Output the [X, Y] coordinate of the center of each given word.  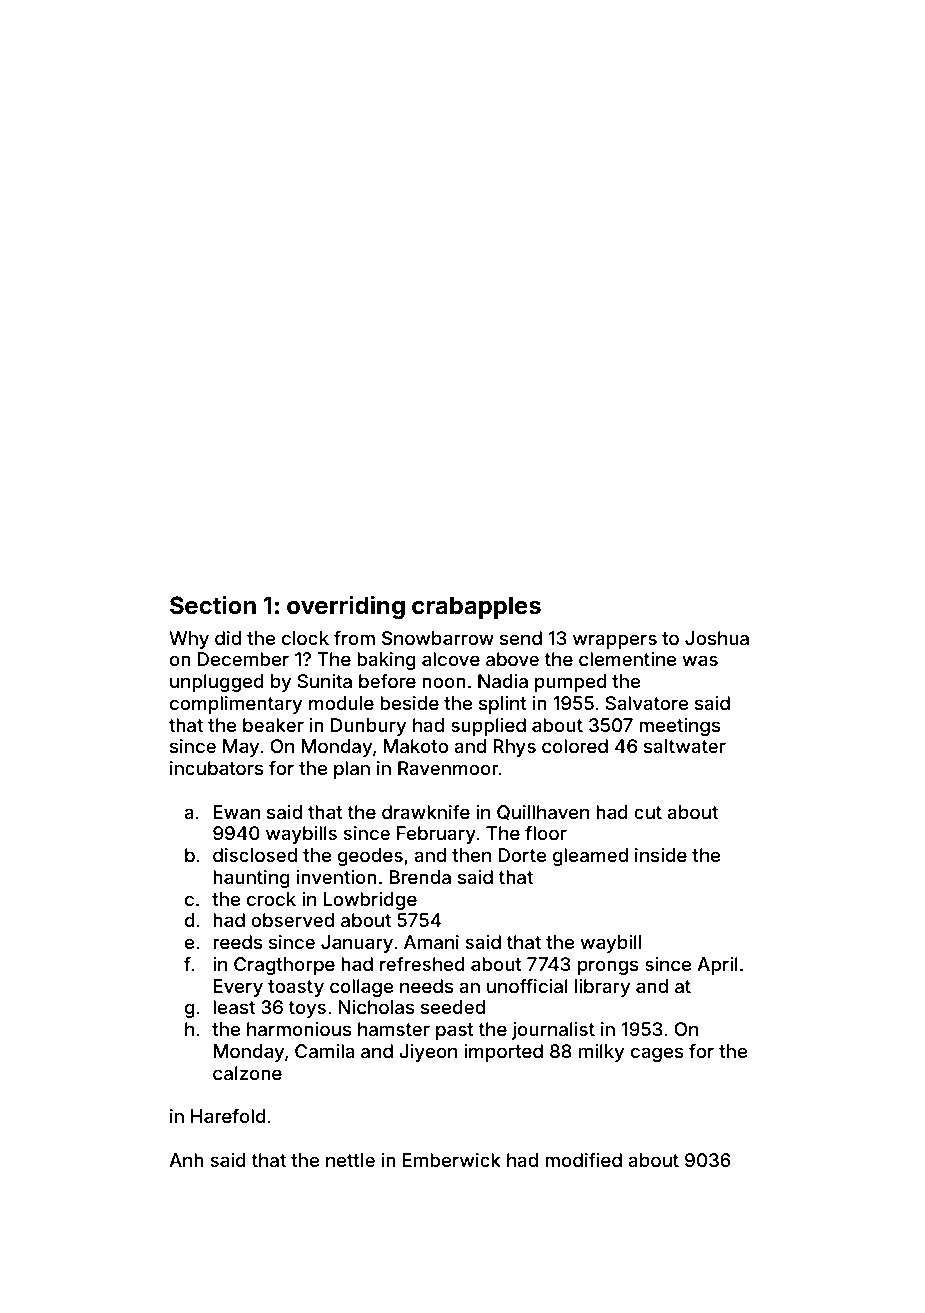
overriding [346, 607]
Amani [431, 942]
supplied [488, 727]
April [717, 966]
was [700, 660]
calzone [247, 1073]
